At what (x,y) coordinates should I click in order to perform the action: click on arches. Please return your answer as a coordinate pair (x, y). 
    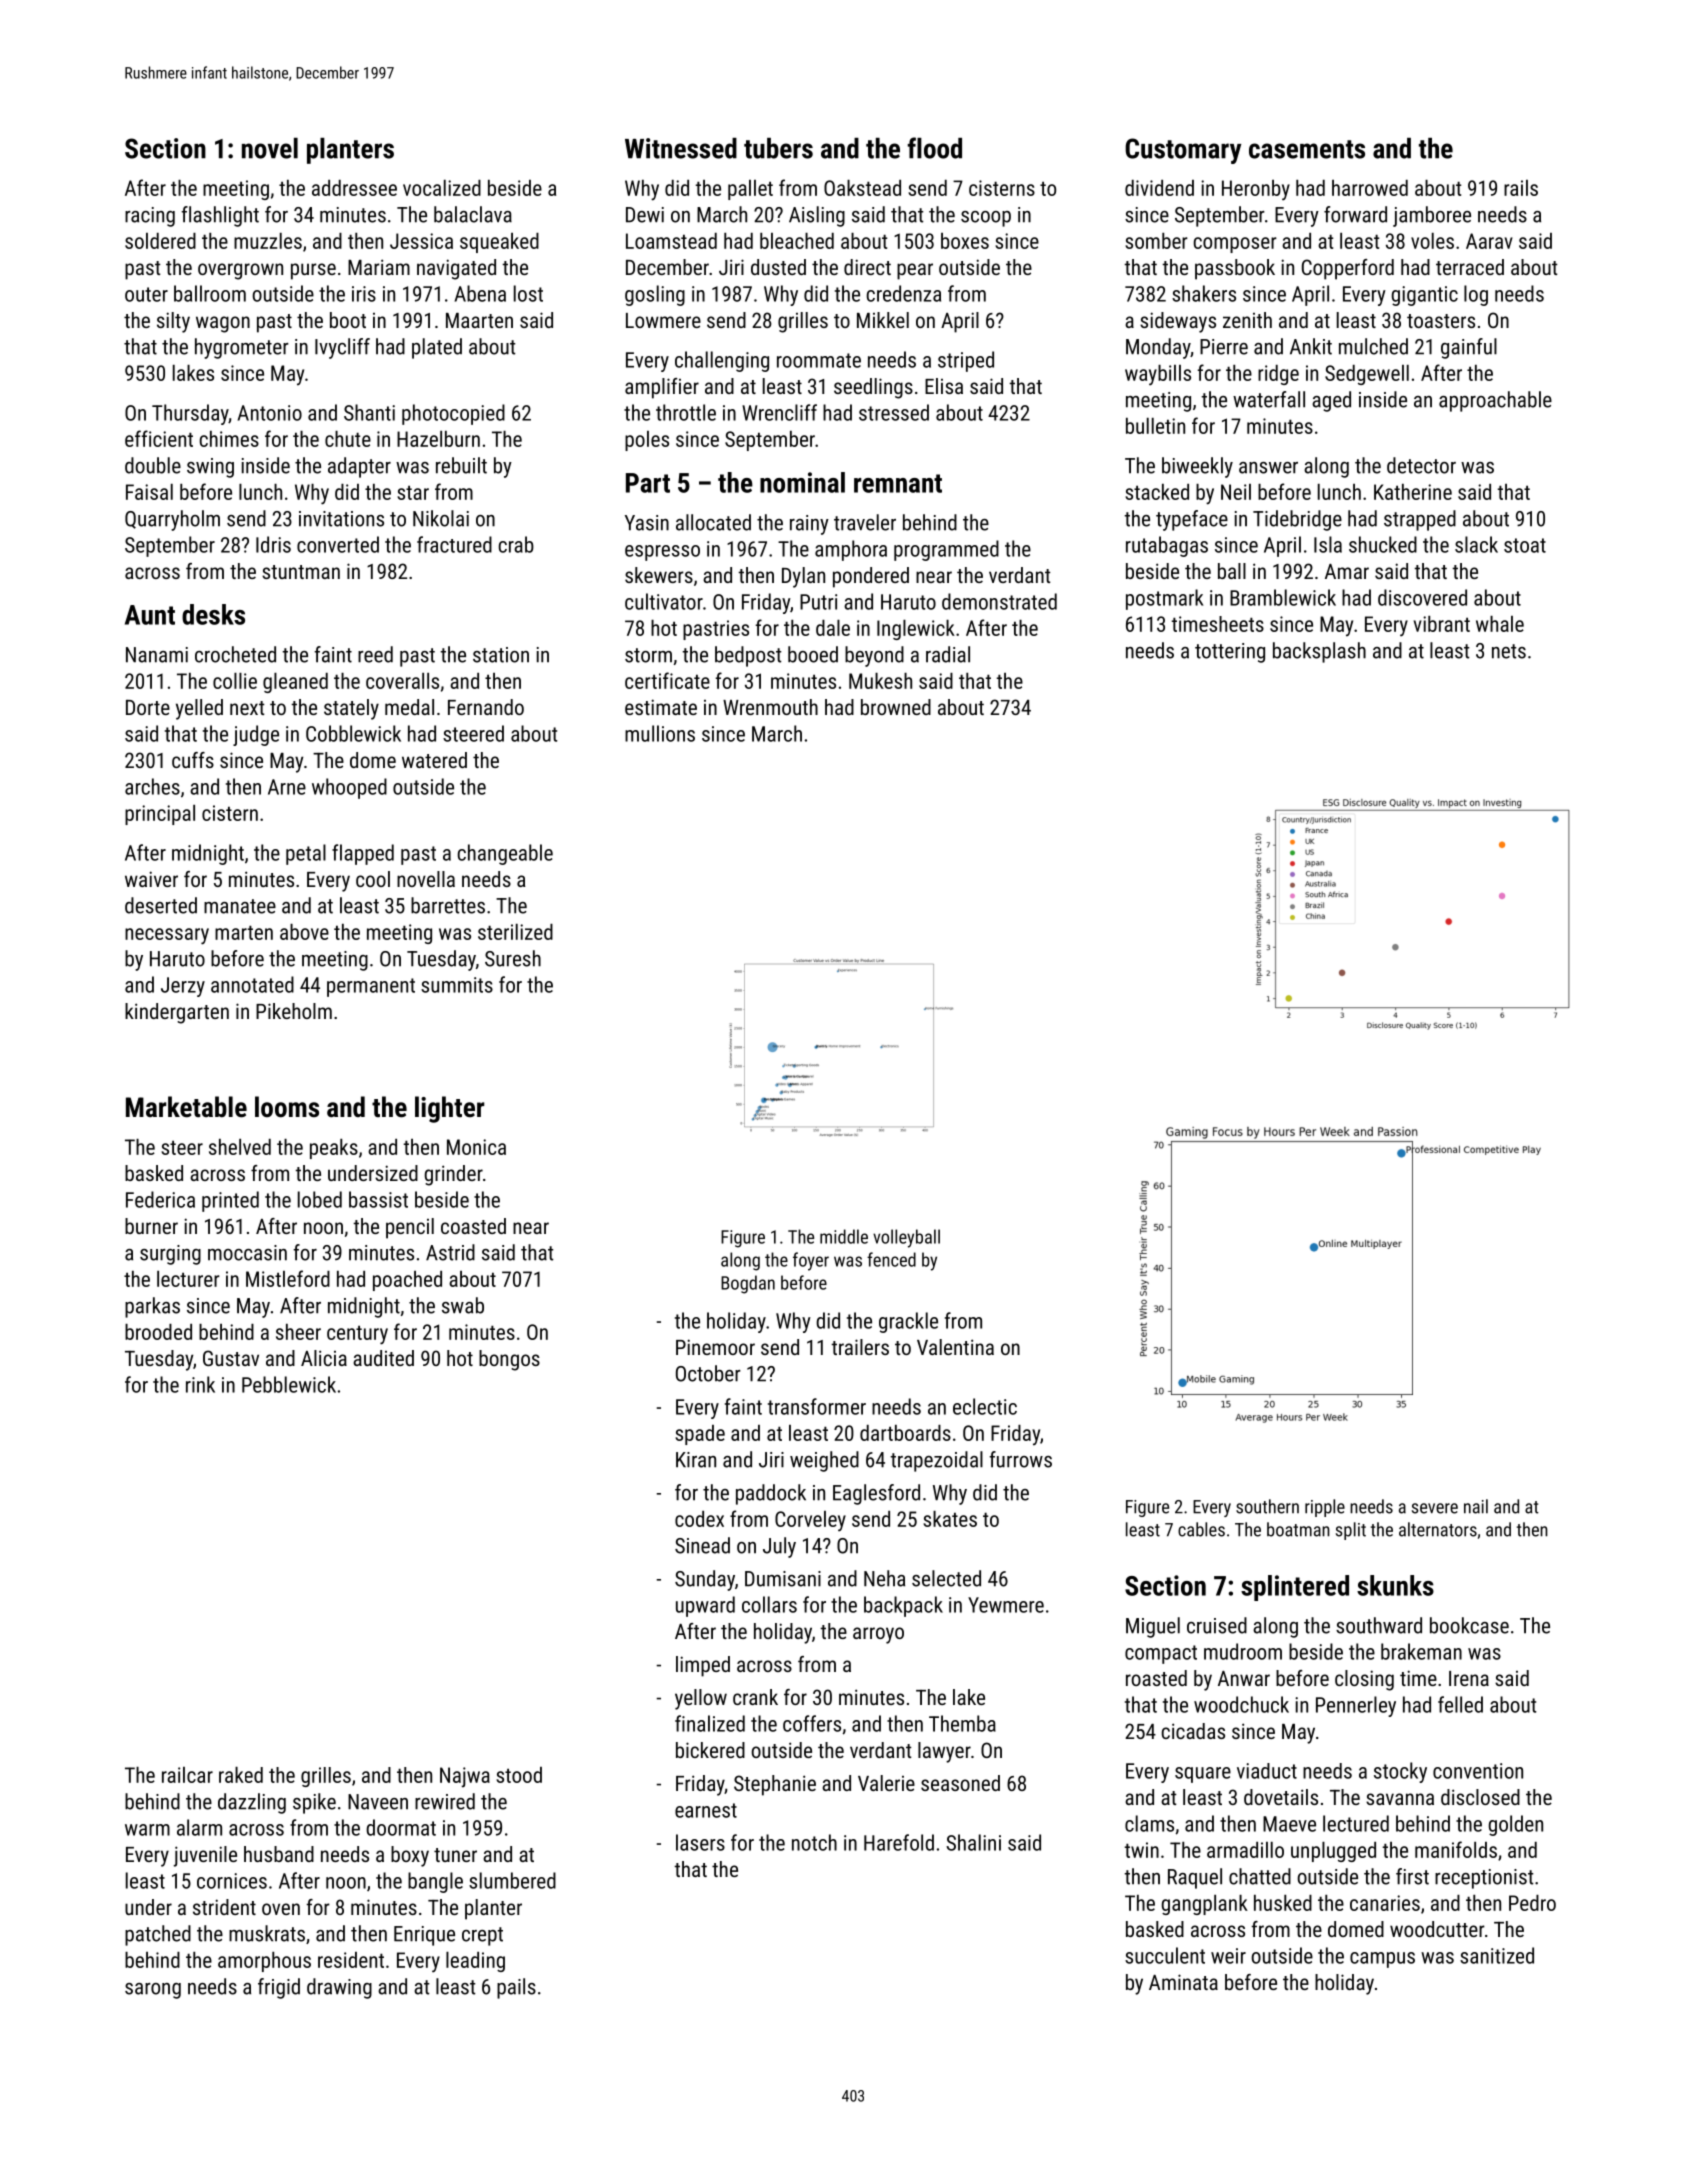
    Looking at the image, I should click on (152, 786).
